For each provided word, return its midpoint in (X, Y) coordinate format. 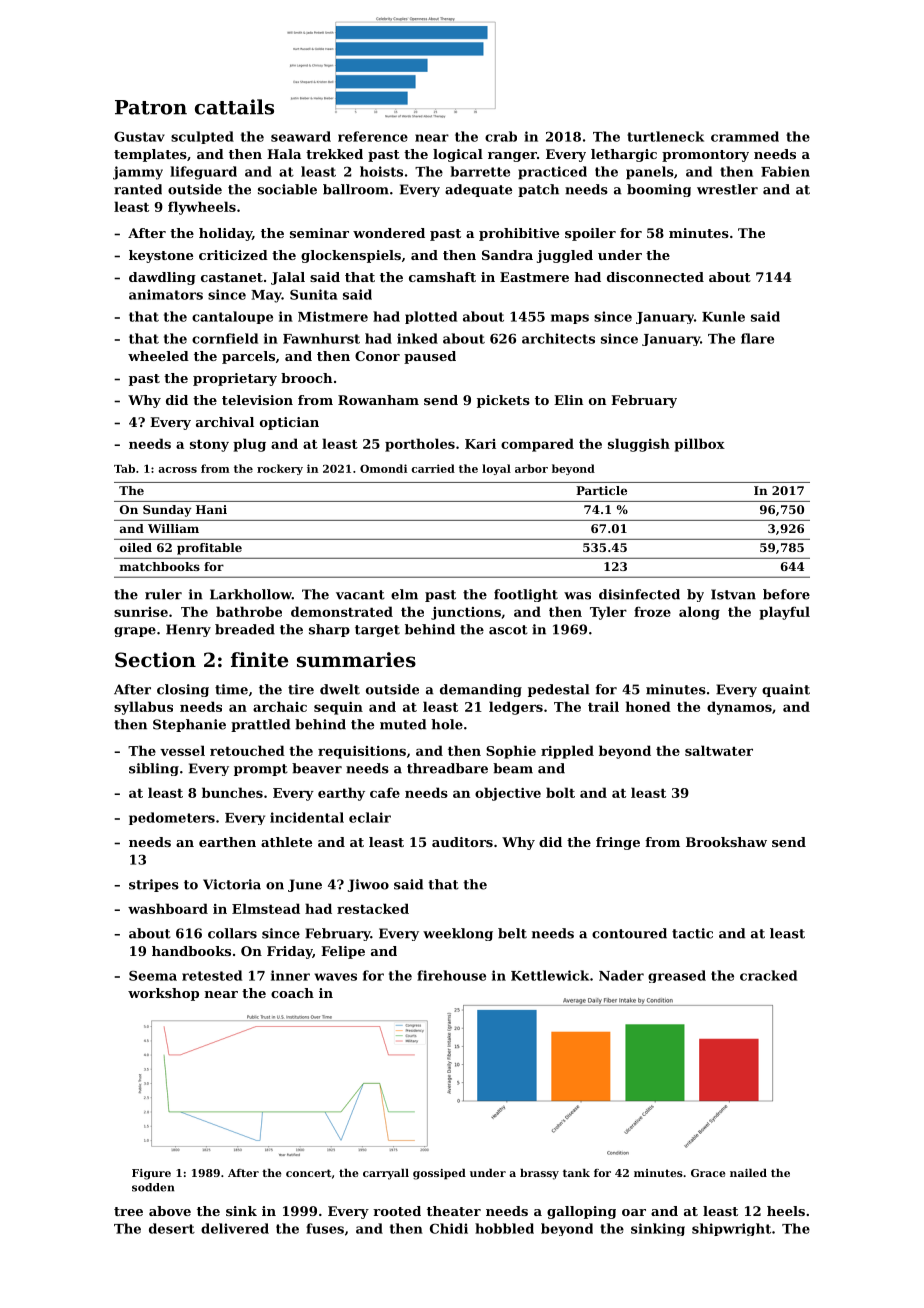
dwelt (340, 689)
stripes (154, 885)
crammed (745, 136)
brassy (539, 1174)
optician (289, 423)
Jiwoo (368, 885)
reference (373, 136)
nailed (748, 1173)
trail (603, 706)
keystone (161, 256)
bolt (560, 792)
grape (135, 632)
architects (558, 338)
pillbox (699, 445)
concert (308, 1173)
